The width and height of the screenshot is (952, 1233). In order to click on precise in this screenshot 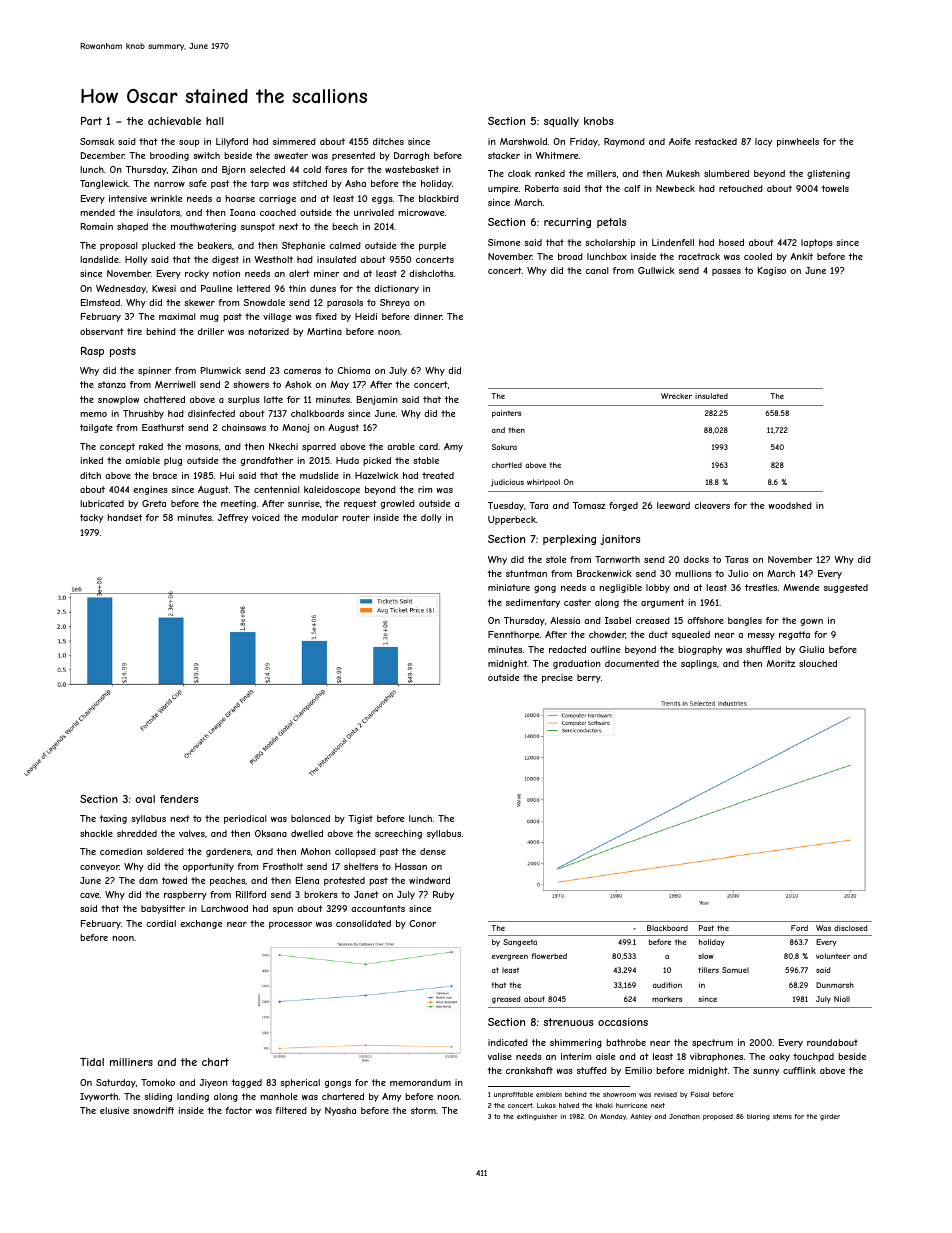, I will do `click(557, 678)`.
